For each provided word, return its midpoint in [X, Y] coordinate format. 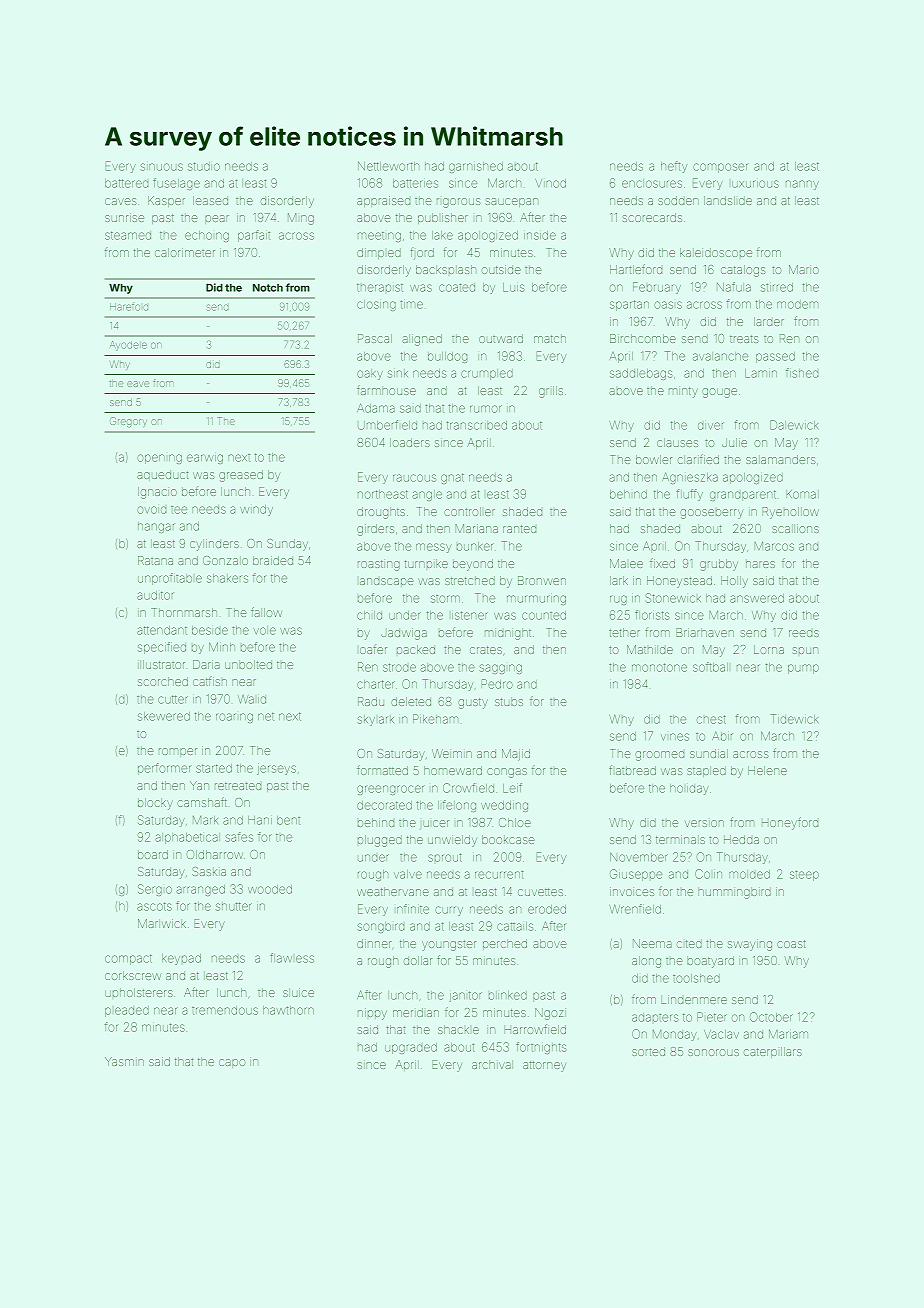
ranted [519, 529]
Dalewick [794, 425]
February [657, 288]
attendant [162, 630]
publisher [443, 218]
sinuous [162, 167]
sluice [298, 992]
